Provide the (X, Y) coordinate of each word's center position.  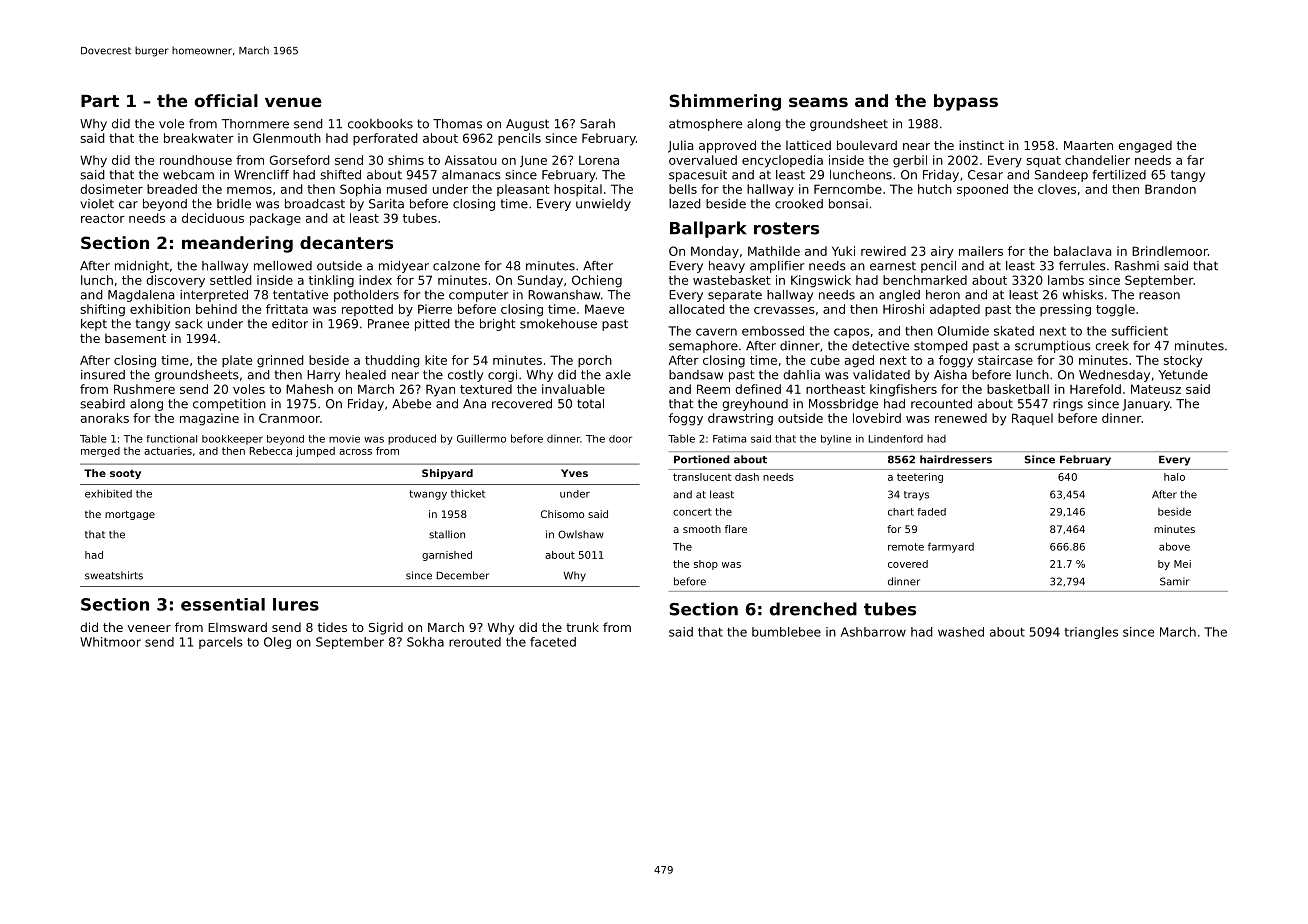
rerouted (475, 642)
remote (906, 547)
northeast (835, 389)
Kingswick (821, 281)
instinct (981, 145)
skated (1014, 331)
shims (406, 160)
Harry (323, 376)
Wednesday (1114, 376)
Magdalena (141, 296)
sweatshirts (114, 575)
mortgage (130, 515)
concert (692, 512)
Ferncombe (848, 189)
